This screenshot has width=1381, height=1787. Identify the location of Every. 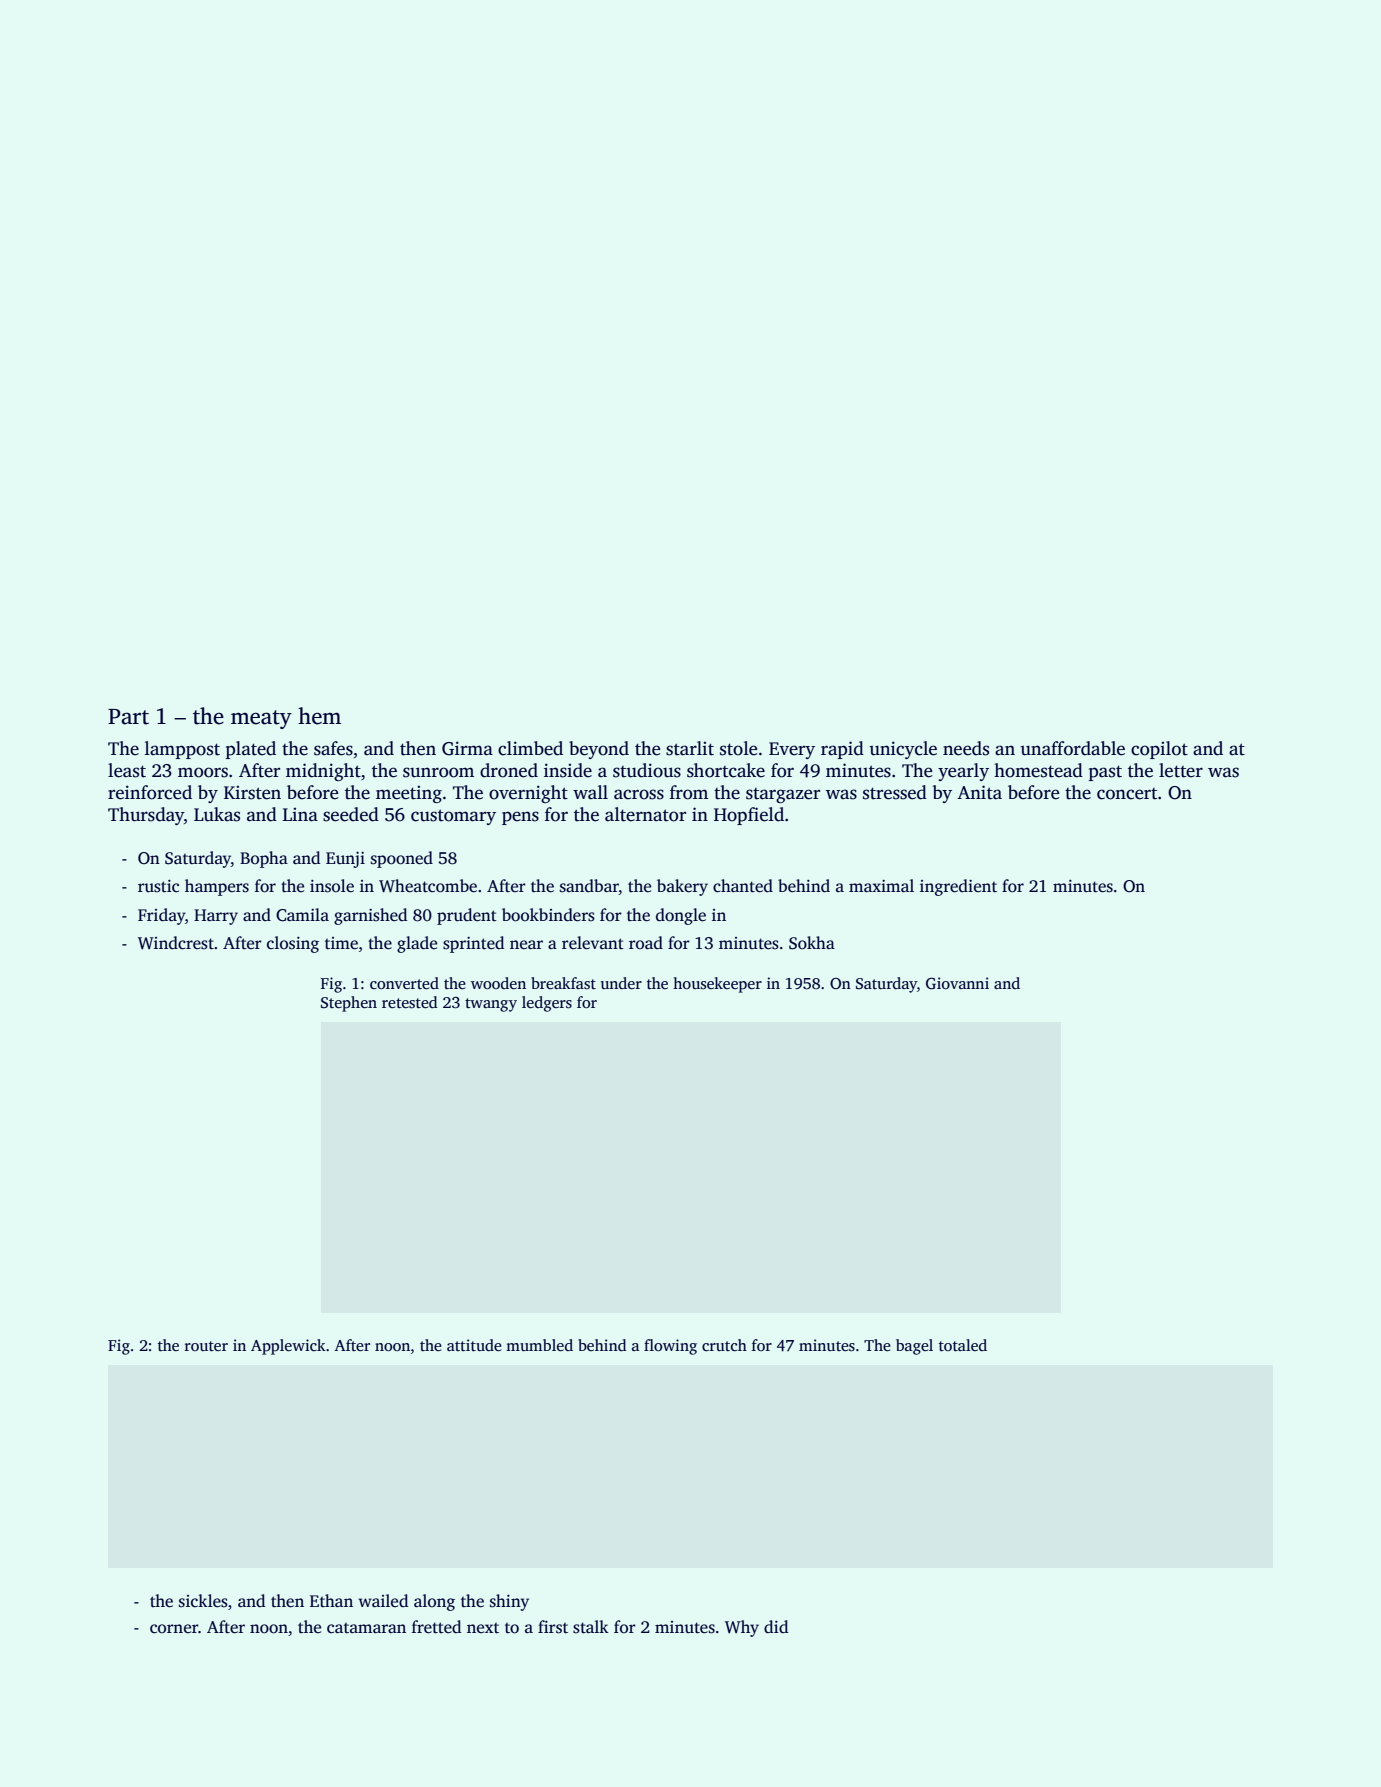
(792, 750).
